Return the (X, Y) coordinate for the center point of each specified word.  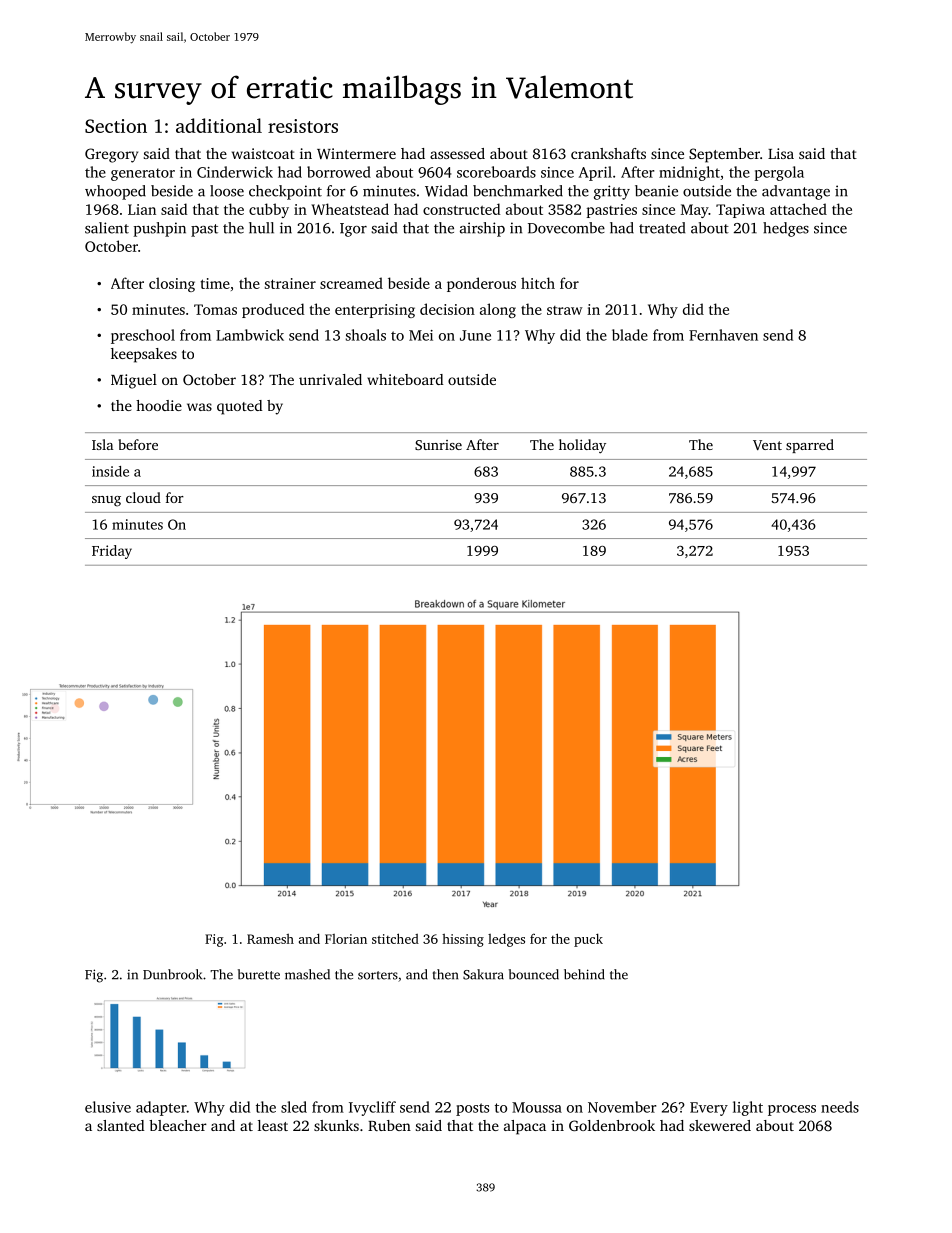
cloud (143, 497)
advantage (796, 192)
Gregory (111, 155)
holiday (582, 446)
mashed (307, 974)
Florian (346, 939)
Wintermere (356, 153)
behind (584, 974)
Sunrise (438, 445)
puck (588, 940)
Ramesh (270, 939)
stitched (395, 938)
